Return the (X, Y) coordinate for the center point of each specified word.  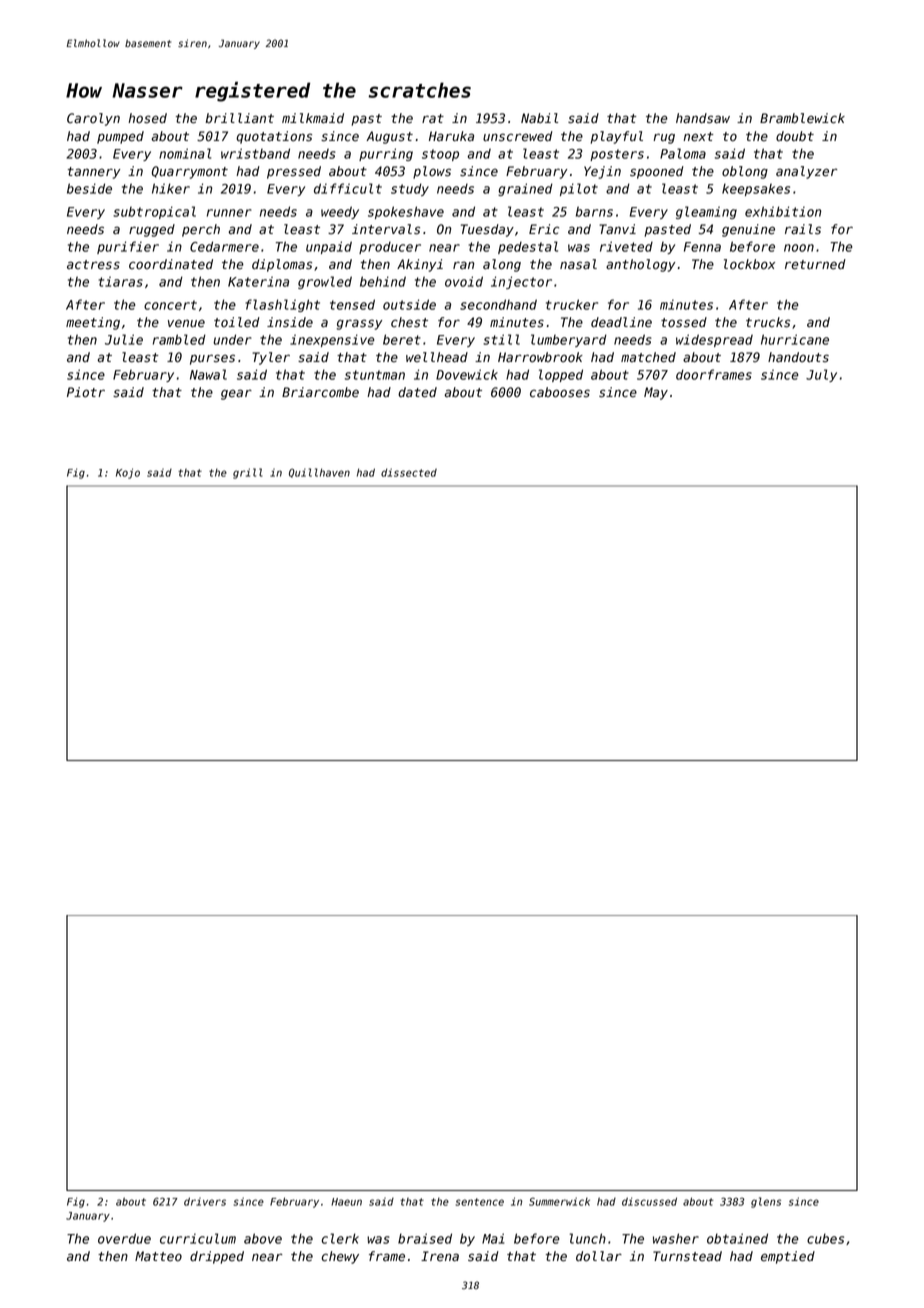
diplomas (282, 265)
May (656, 393)
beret (402, 339)
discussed (649, 1201)
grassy (359, 324)
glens (766, 1202)
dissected (409, 472)
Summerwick (559, 1201)
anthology (640, 265)
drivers (205, 1201)
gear (236, 394)
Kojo (128, 473)
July (821, 375)
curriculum (198, 1238)
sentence (480, 1202)
